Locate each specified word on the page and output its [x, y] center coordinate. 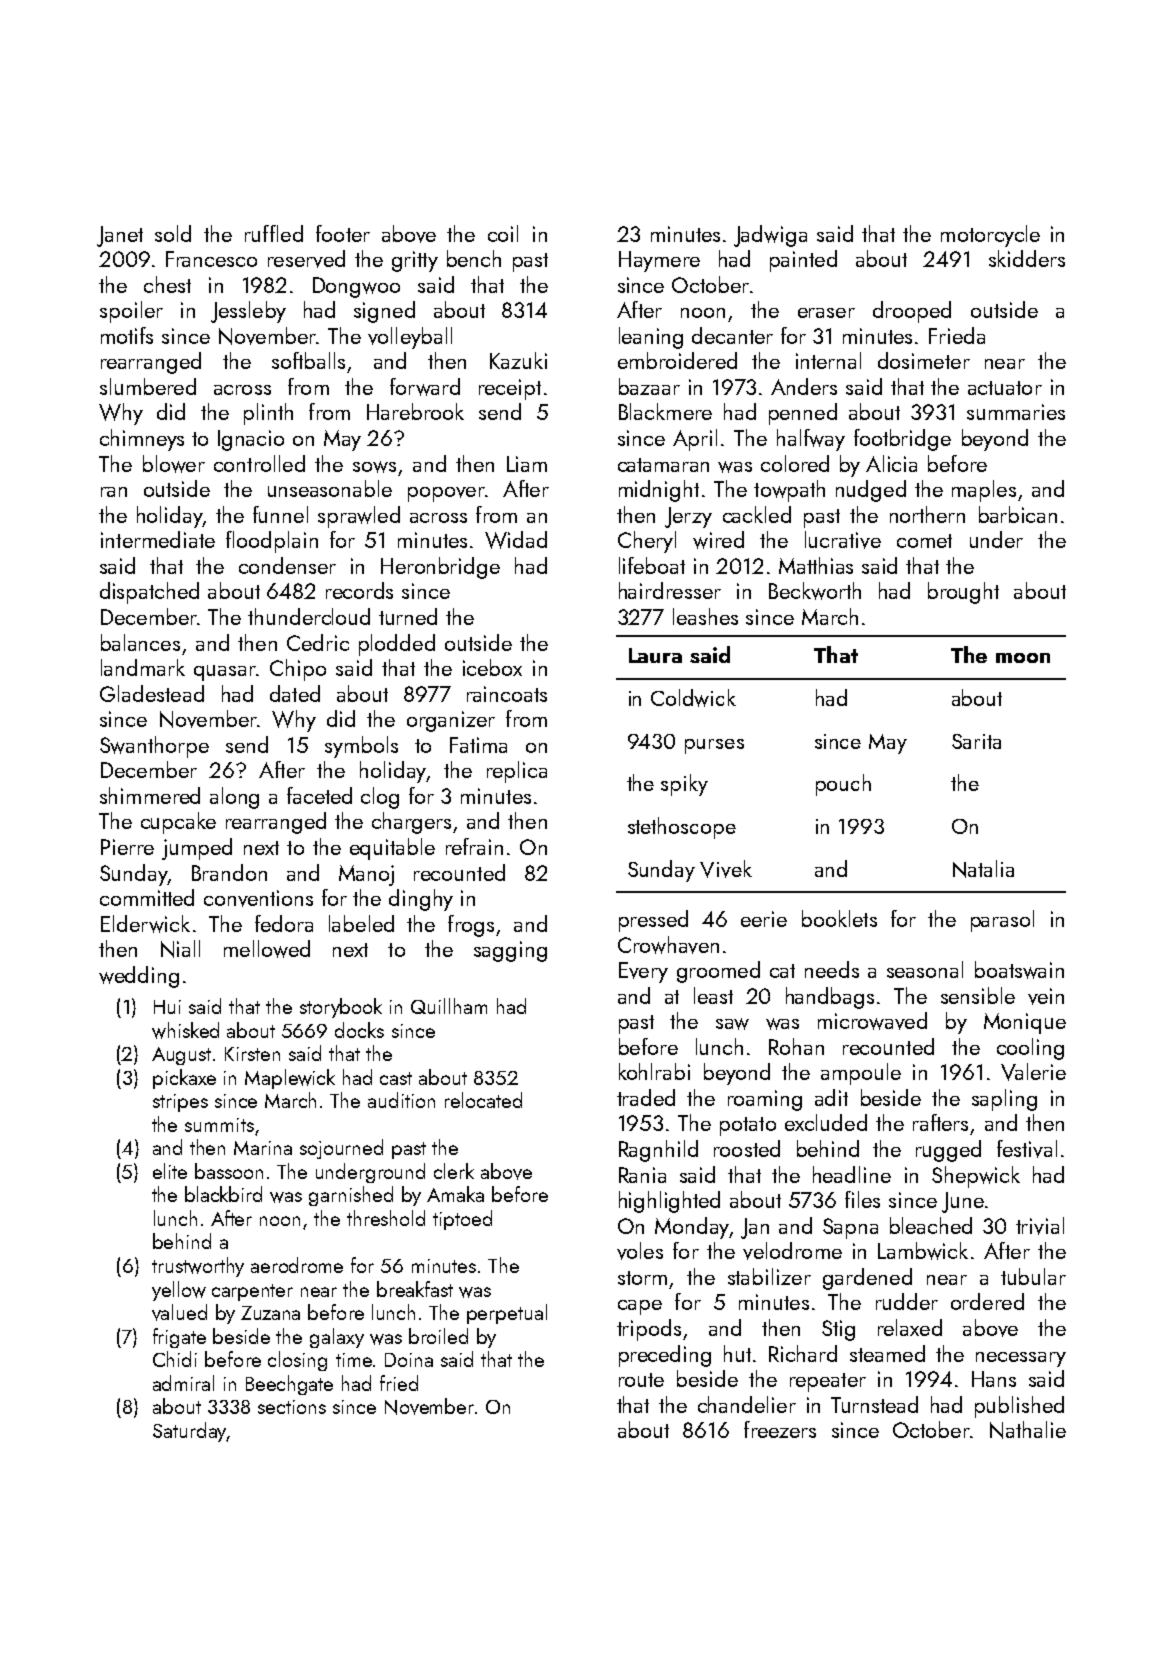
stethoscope [682, 828]
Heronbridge [440, 568]
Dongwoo [356, 287]
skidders [1027, 258]
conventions [258, 898]
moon [1023, 658]
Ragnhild [658, 1151]
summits [219, 1125]
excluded [826, 1122]
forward [425, 387]
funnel [280, 514]
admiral [183, 1383]
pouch [843, 785]
